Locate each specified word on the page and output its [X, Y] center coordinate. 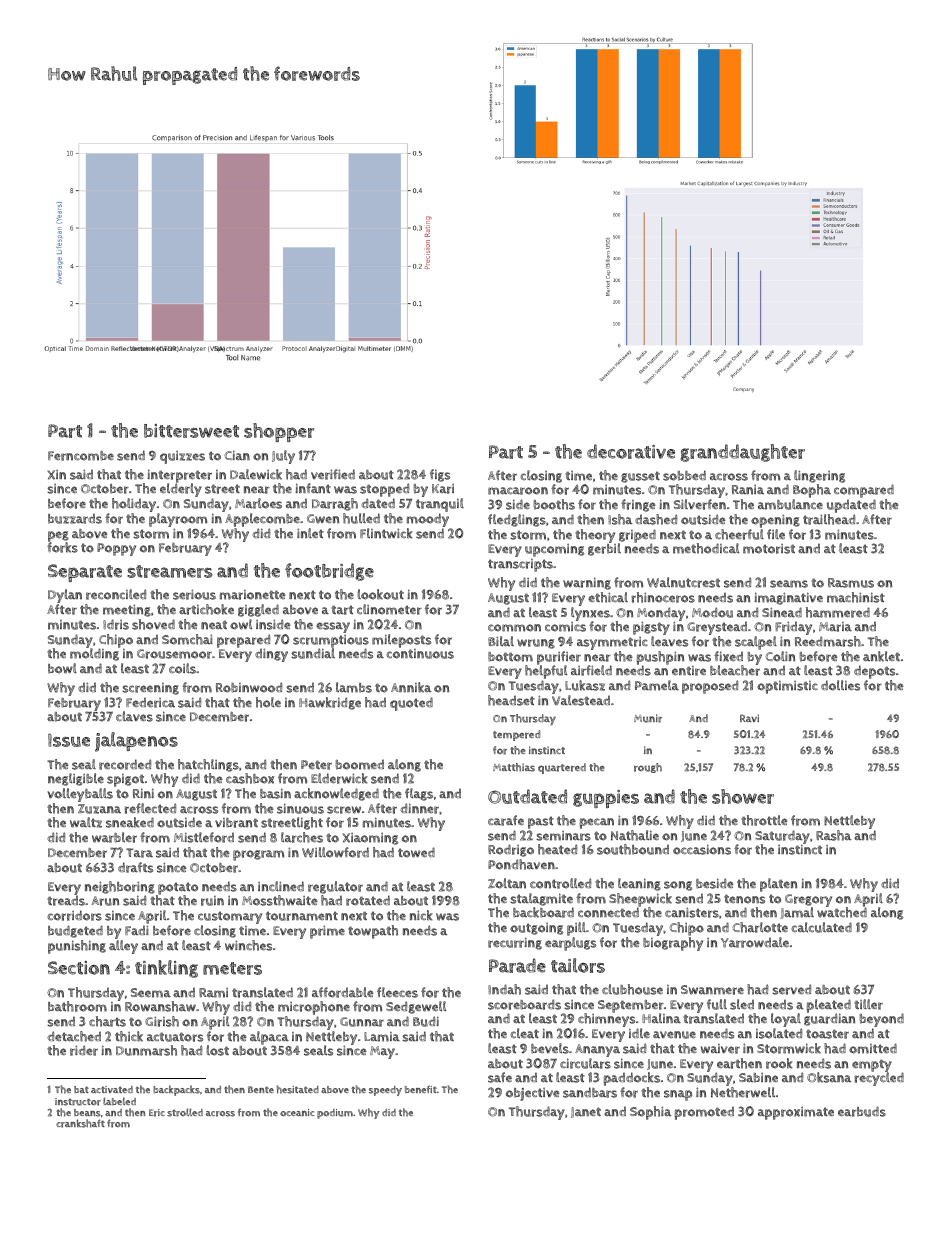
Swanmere [712, 990]
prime [327, 932]
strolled [185, 1112]
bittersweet [191, 431]
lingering [819, 476]
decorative [631, 451]
